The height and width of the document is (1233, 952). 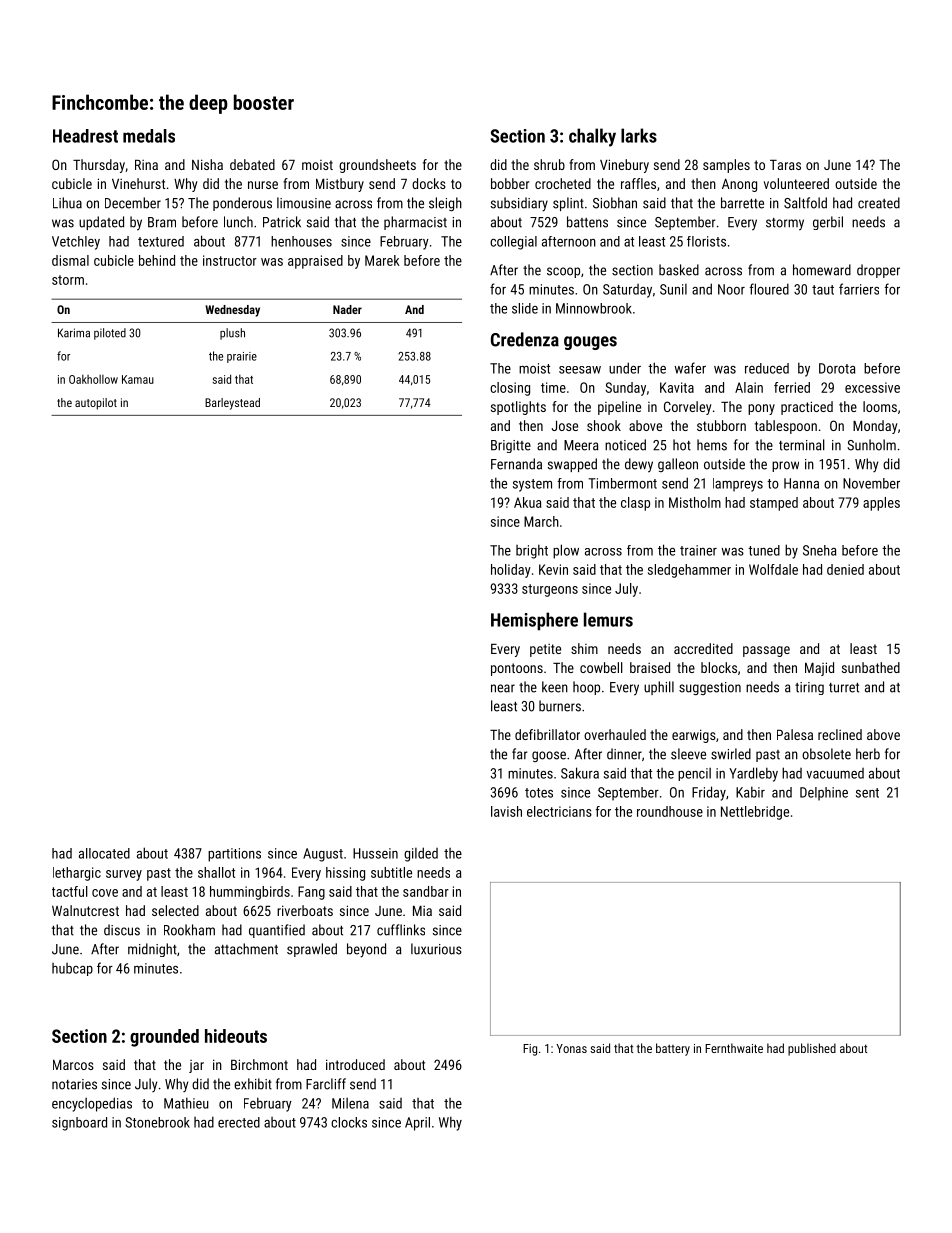 What do you see at coordinates (563, 183) in the document?
I see `crocheted` at bounding box center [563, 183].
